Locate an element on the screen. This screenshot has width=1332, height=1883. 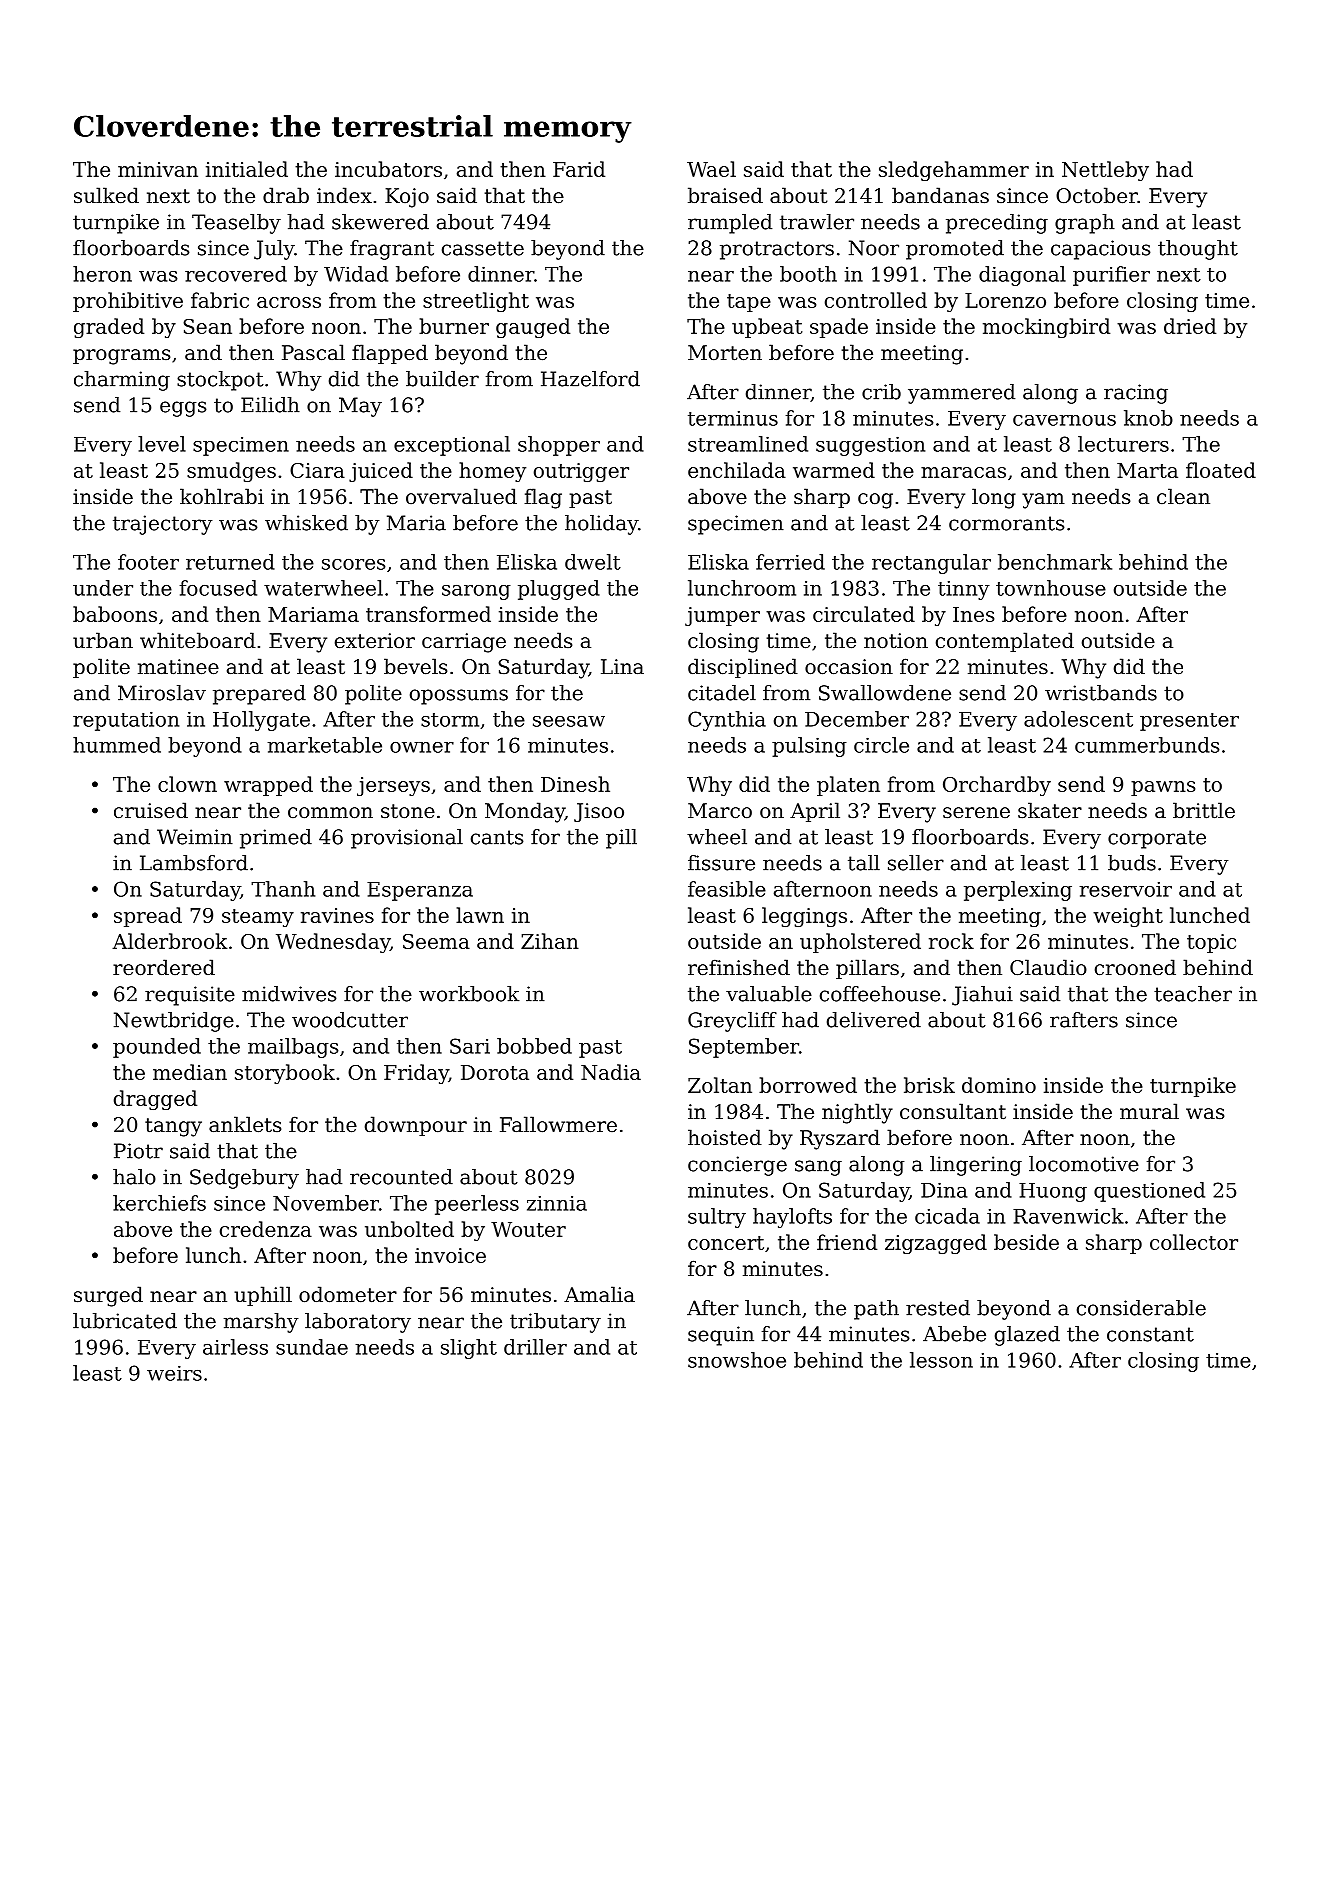
Seema is located at coordinates (436, 941).
